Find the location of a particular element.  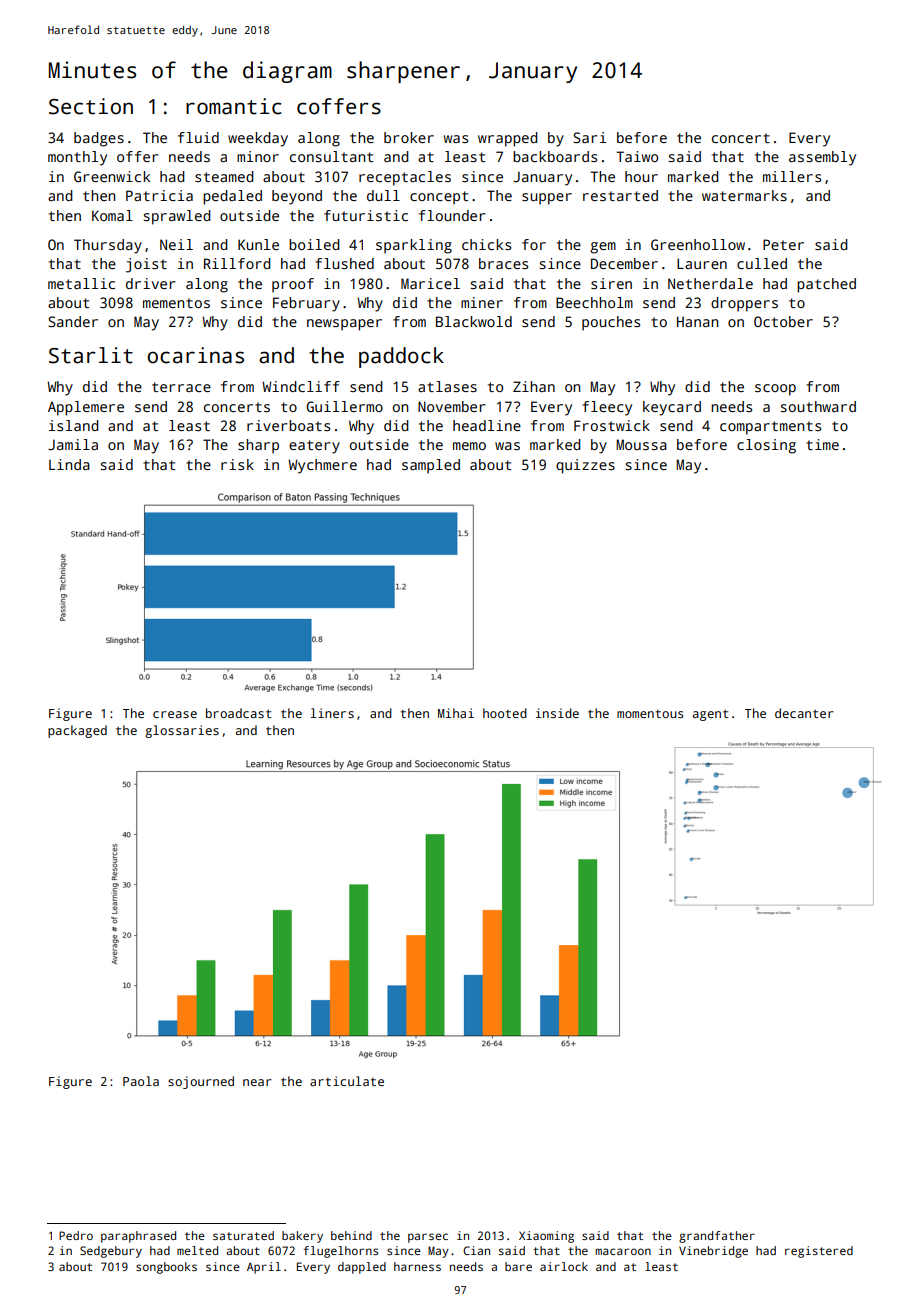

Sedgebury is located at coordinates (111, 1252).
